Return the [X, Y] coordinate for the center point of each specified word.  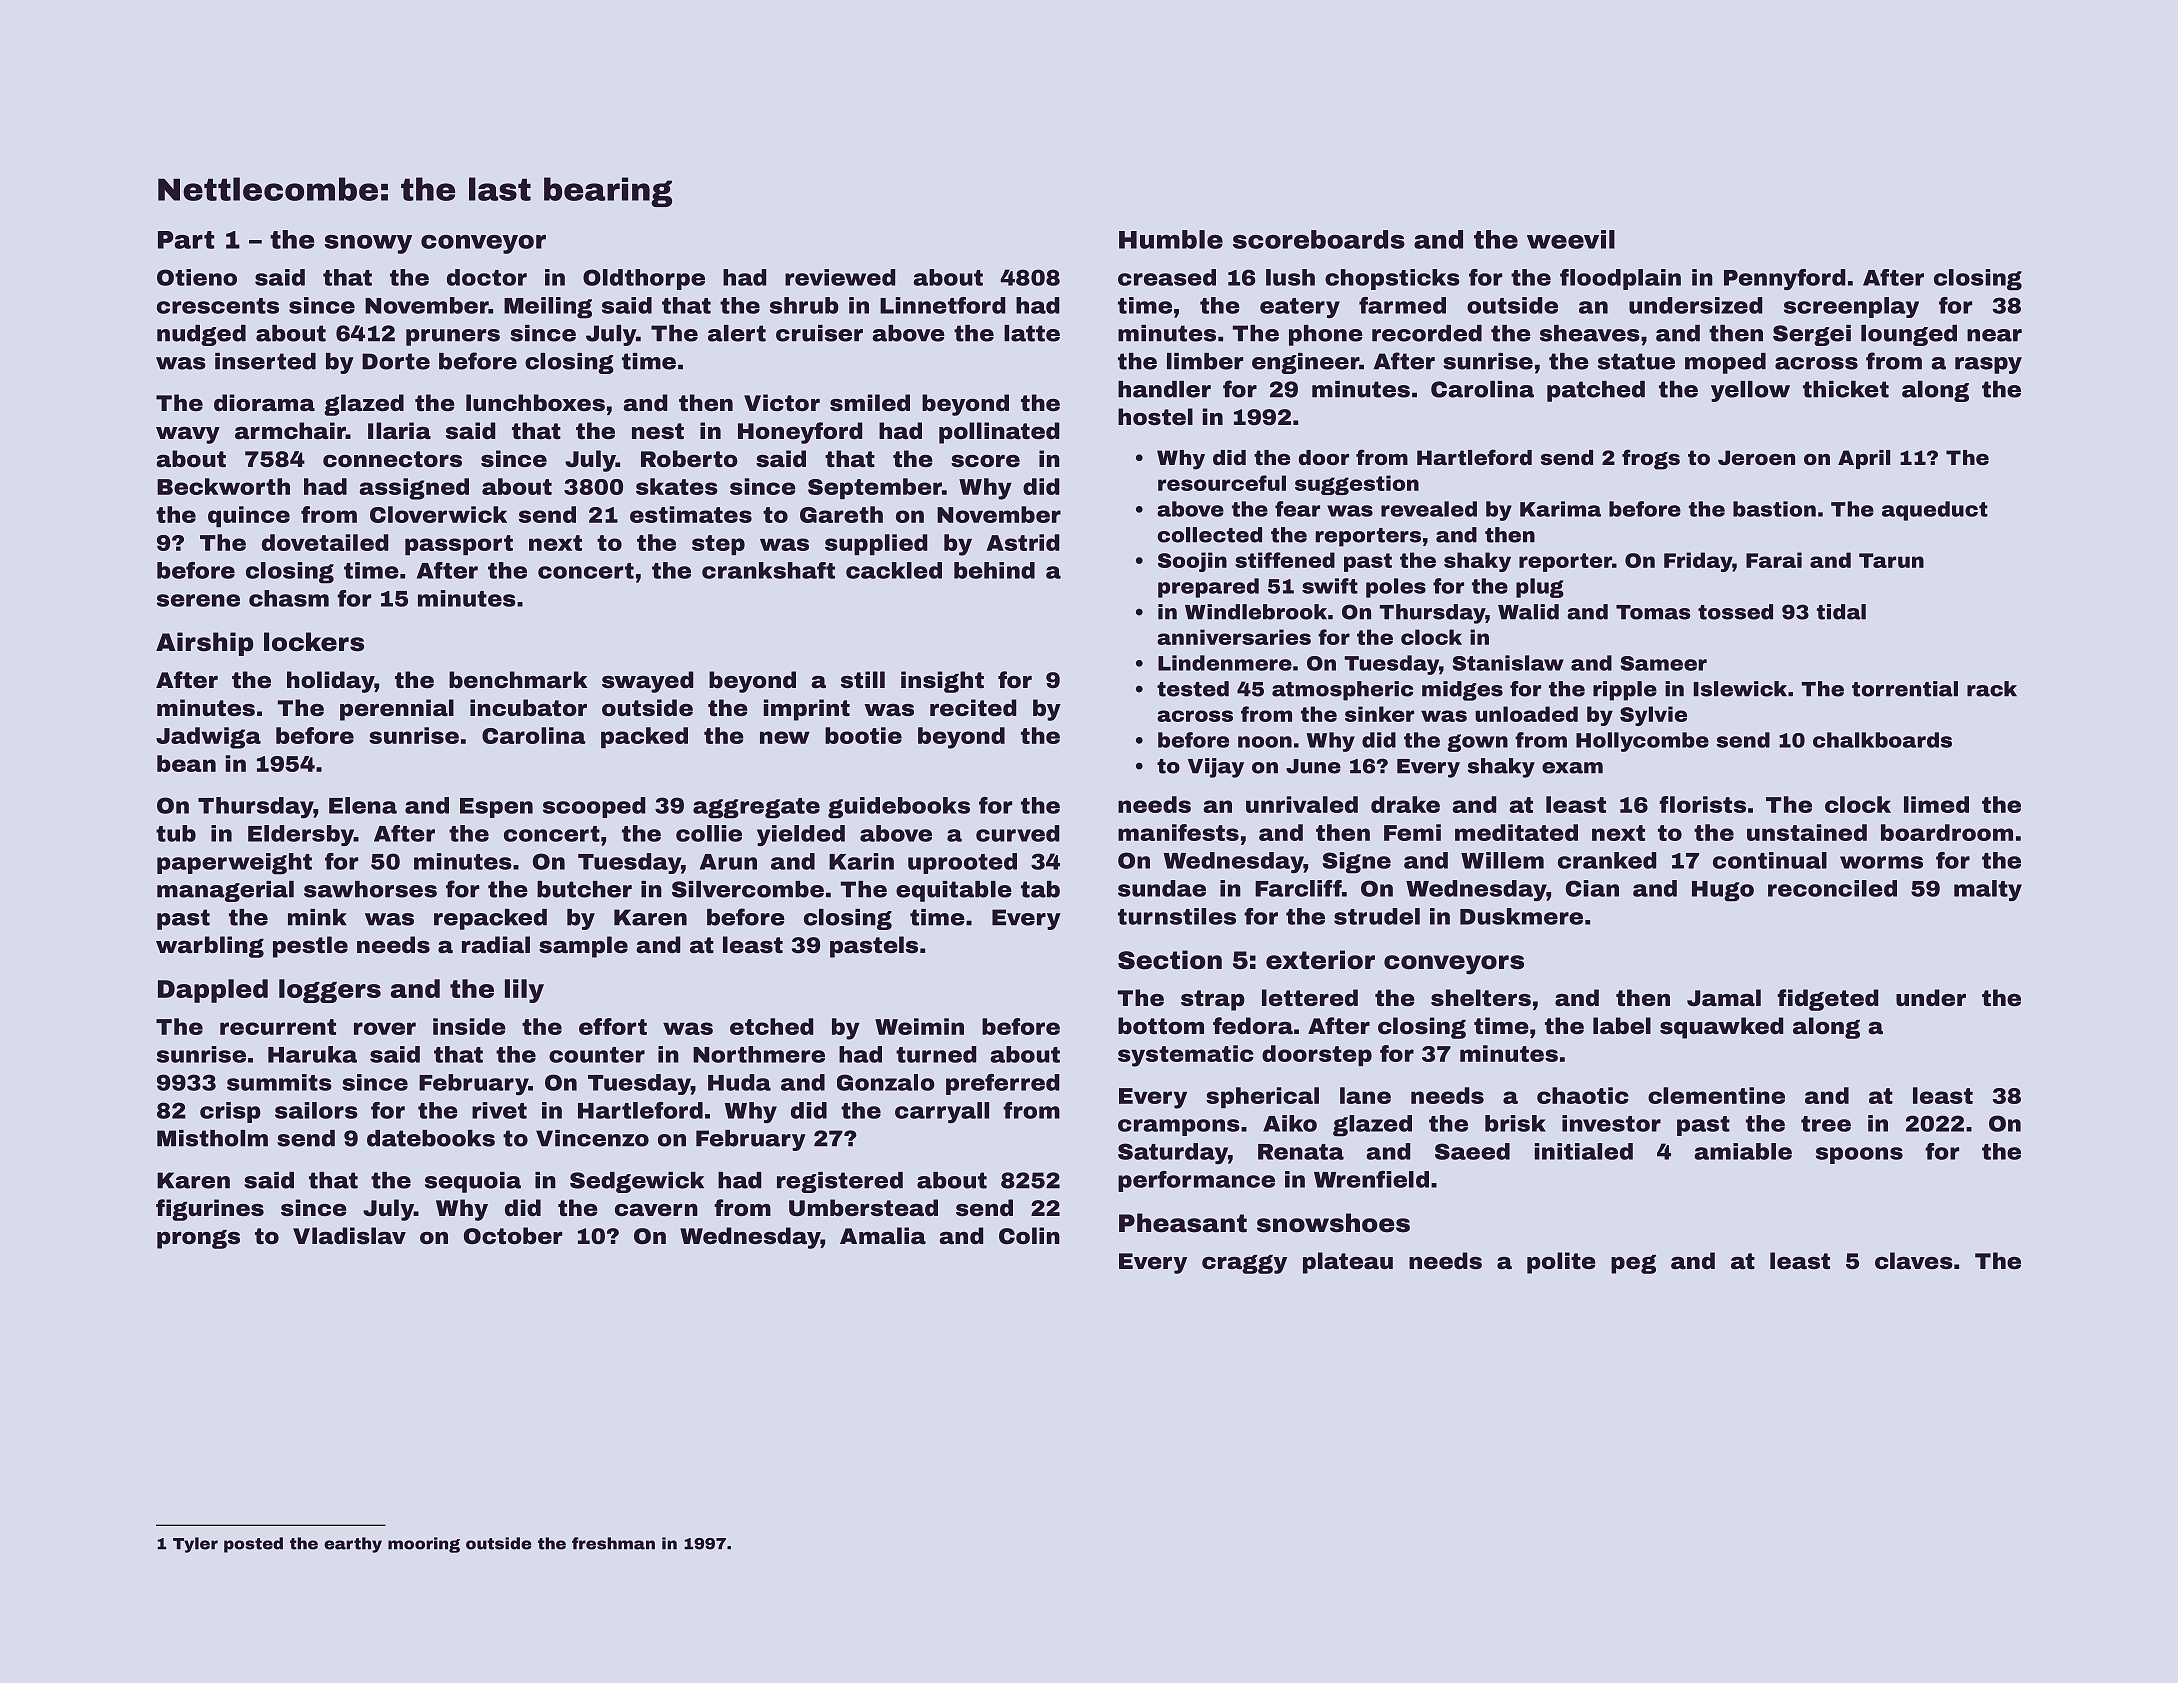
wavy [188, 435]
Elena [363, 805]
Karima [1560, 509]
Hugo [1723, 891]
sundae [1162, 888]
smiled [870, 403]
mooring [424, 1545]
